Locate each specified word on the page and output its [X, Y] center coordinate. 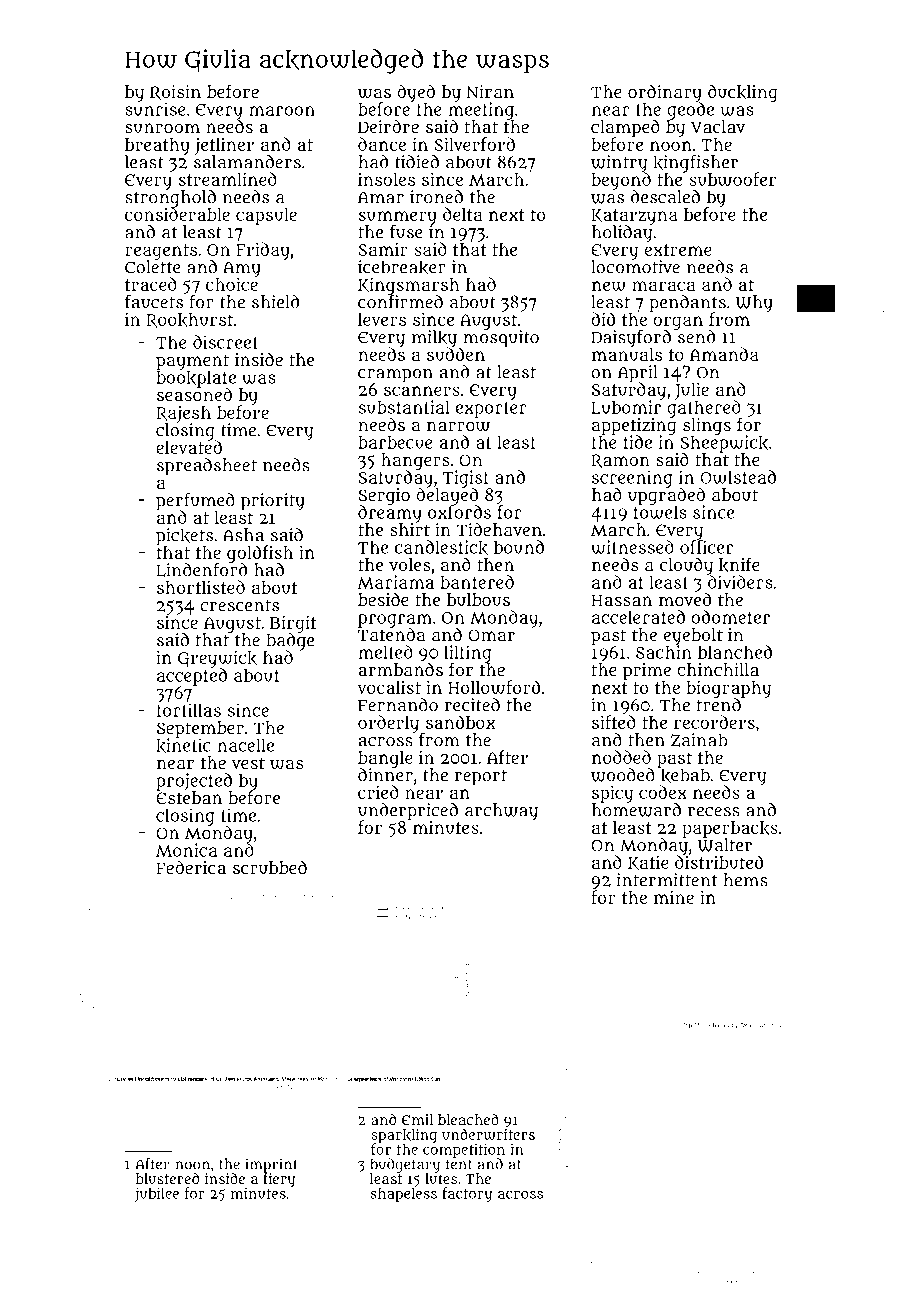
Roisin [175, 92]
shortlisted [201, 587]
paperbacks [730, 829]
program [395, 621]
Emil [417, 1119]
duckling [743, 93]
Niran [490, 91]
